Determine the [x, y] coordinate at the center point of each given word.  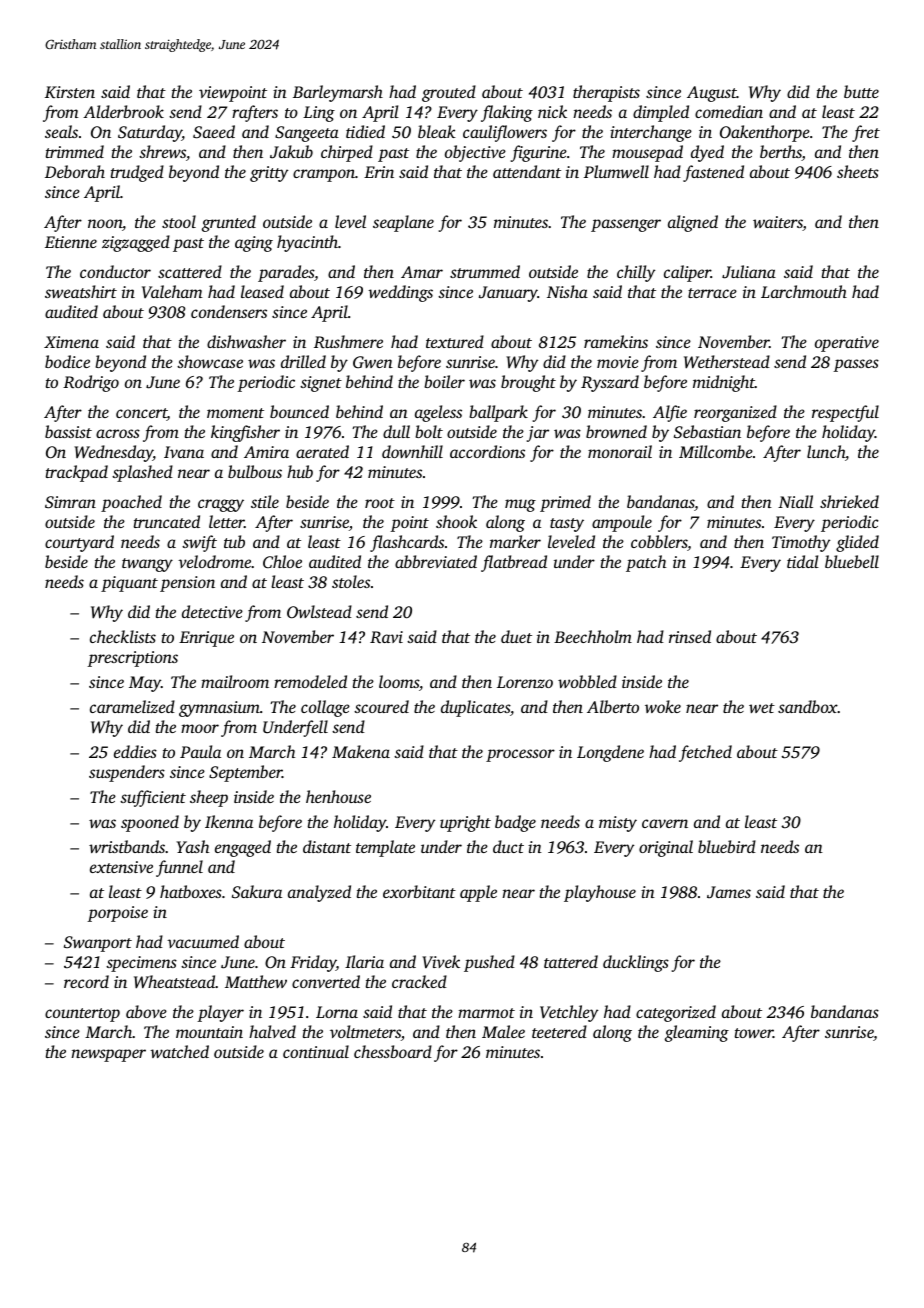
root [380, 503]
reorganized [735, 413]
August [712, 94]
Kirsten [70, 92]
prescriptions [132, 659]
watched [179, 1051]
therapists [606, 93]
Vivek [441, 961]
